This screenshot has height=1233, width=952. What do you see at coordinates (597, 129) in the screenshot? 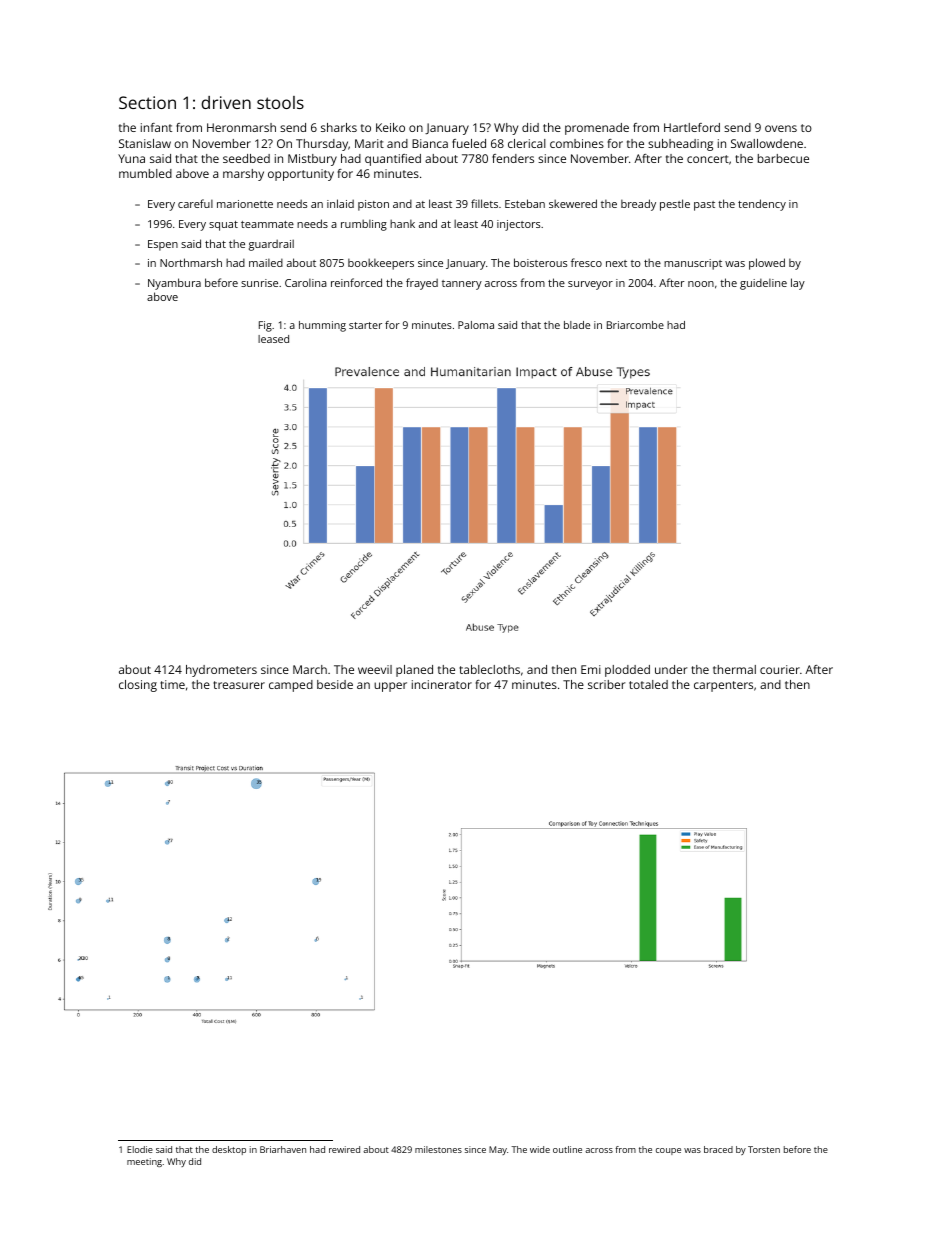
I see `promenade` at bounding box center [597, 129].
